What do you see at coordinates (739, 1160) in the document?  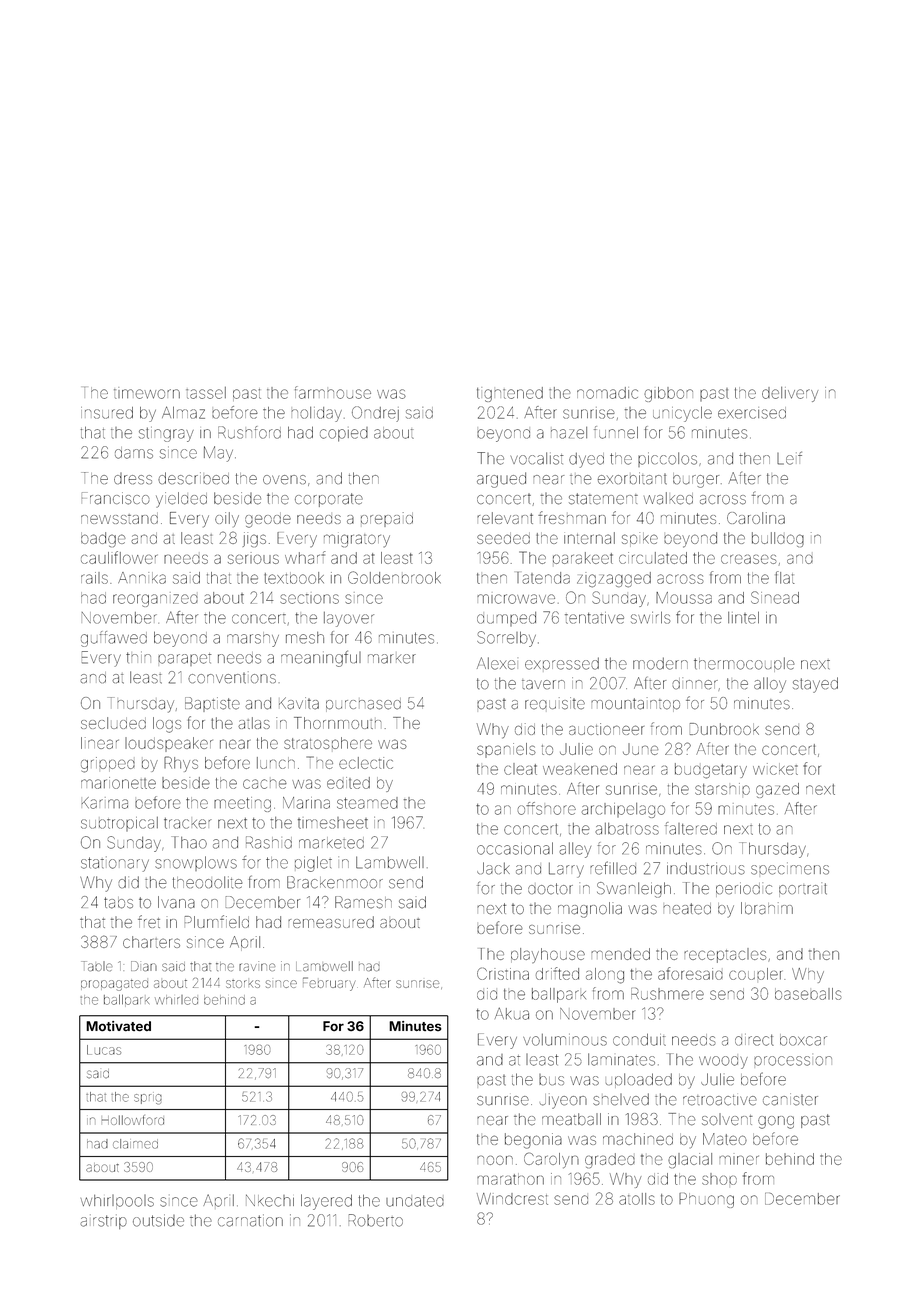 I see `miner` at bounding box center [739, 1160].
